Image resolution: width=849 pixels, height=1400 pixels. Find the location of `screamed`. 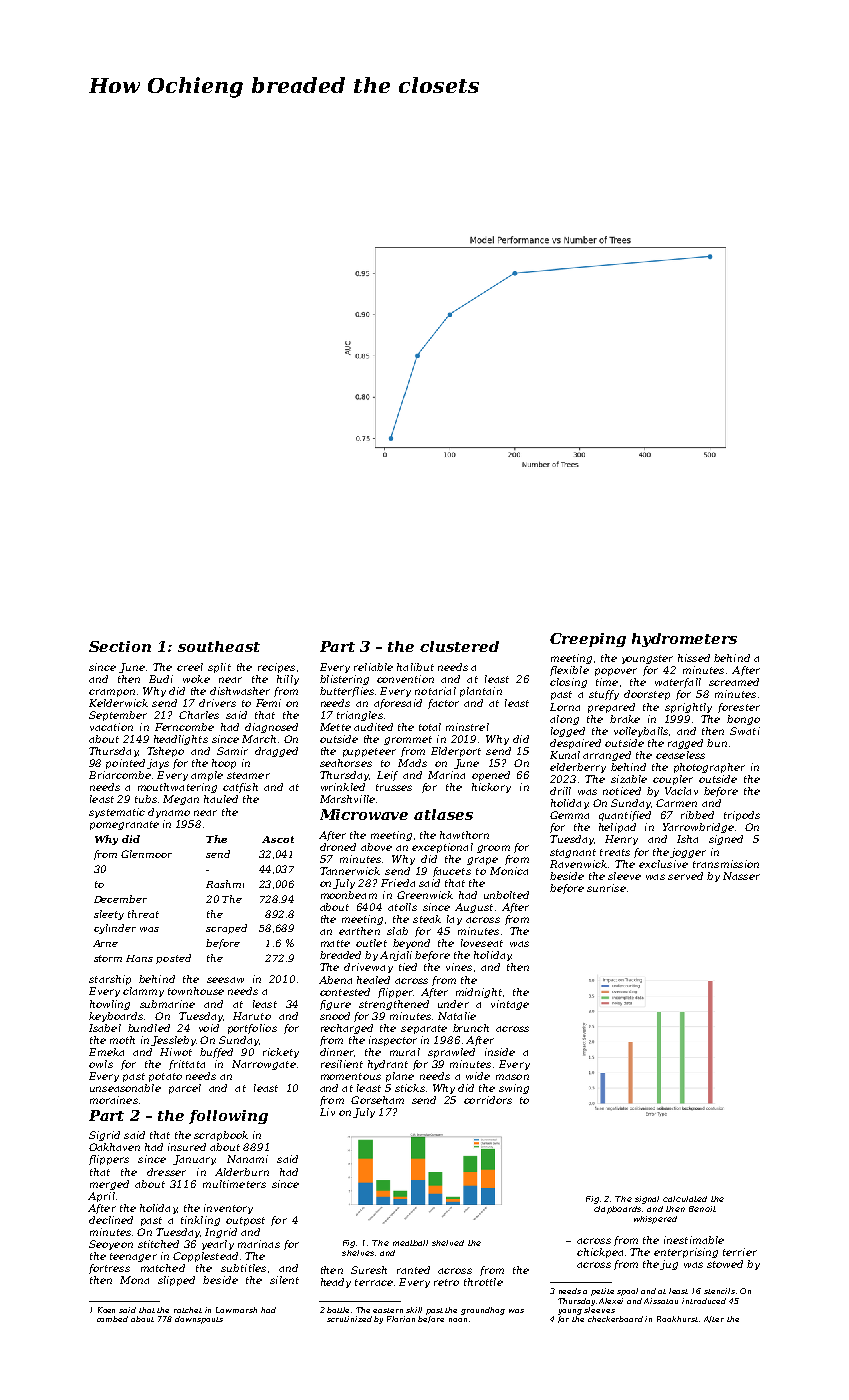

screamed is located at coordinates (734, 682).
